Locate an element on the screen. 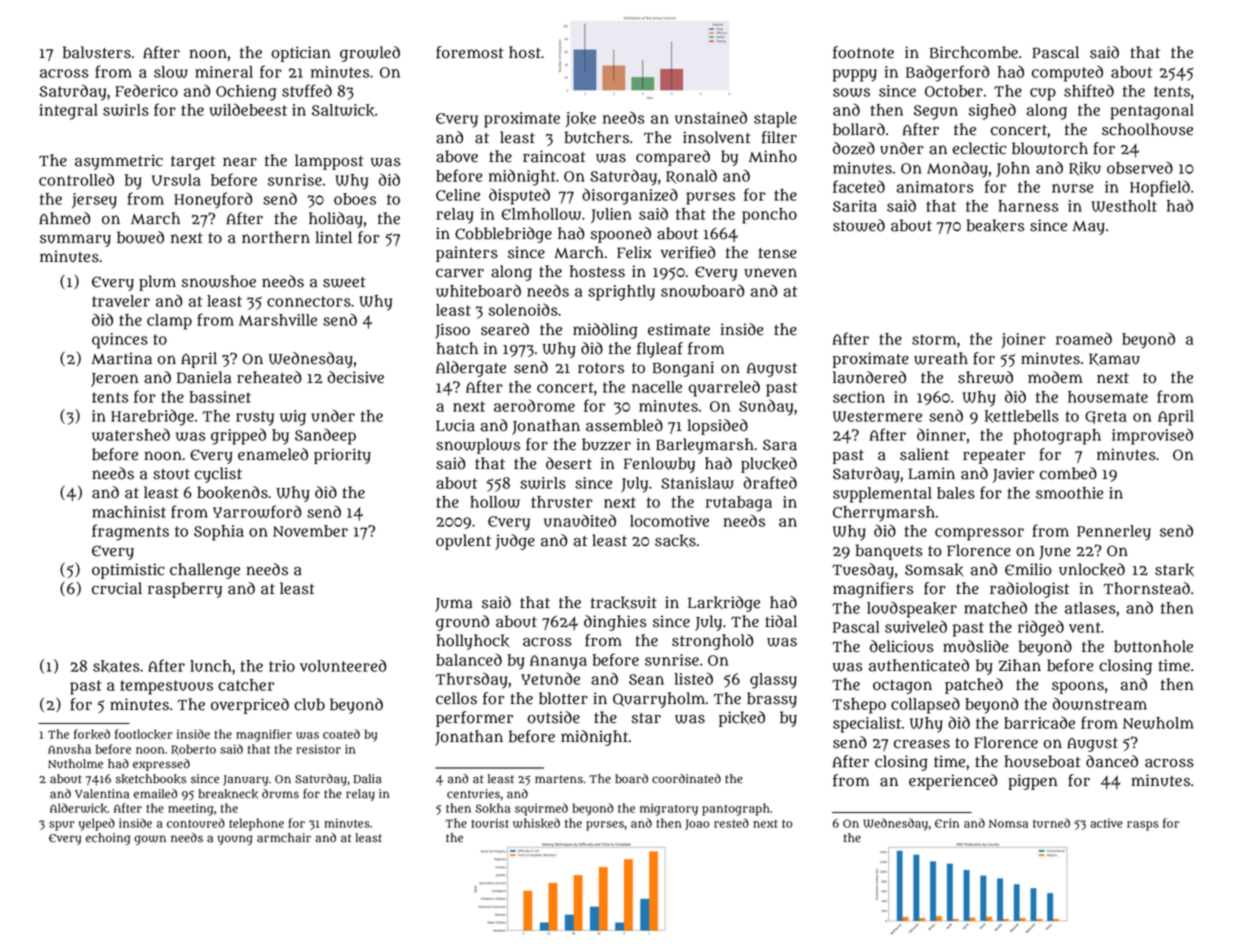 The image size is (1233, 952). skates is located at coordinates (116, 666).
